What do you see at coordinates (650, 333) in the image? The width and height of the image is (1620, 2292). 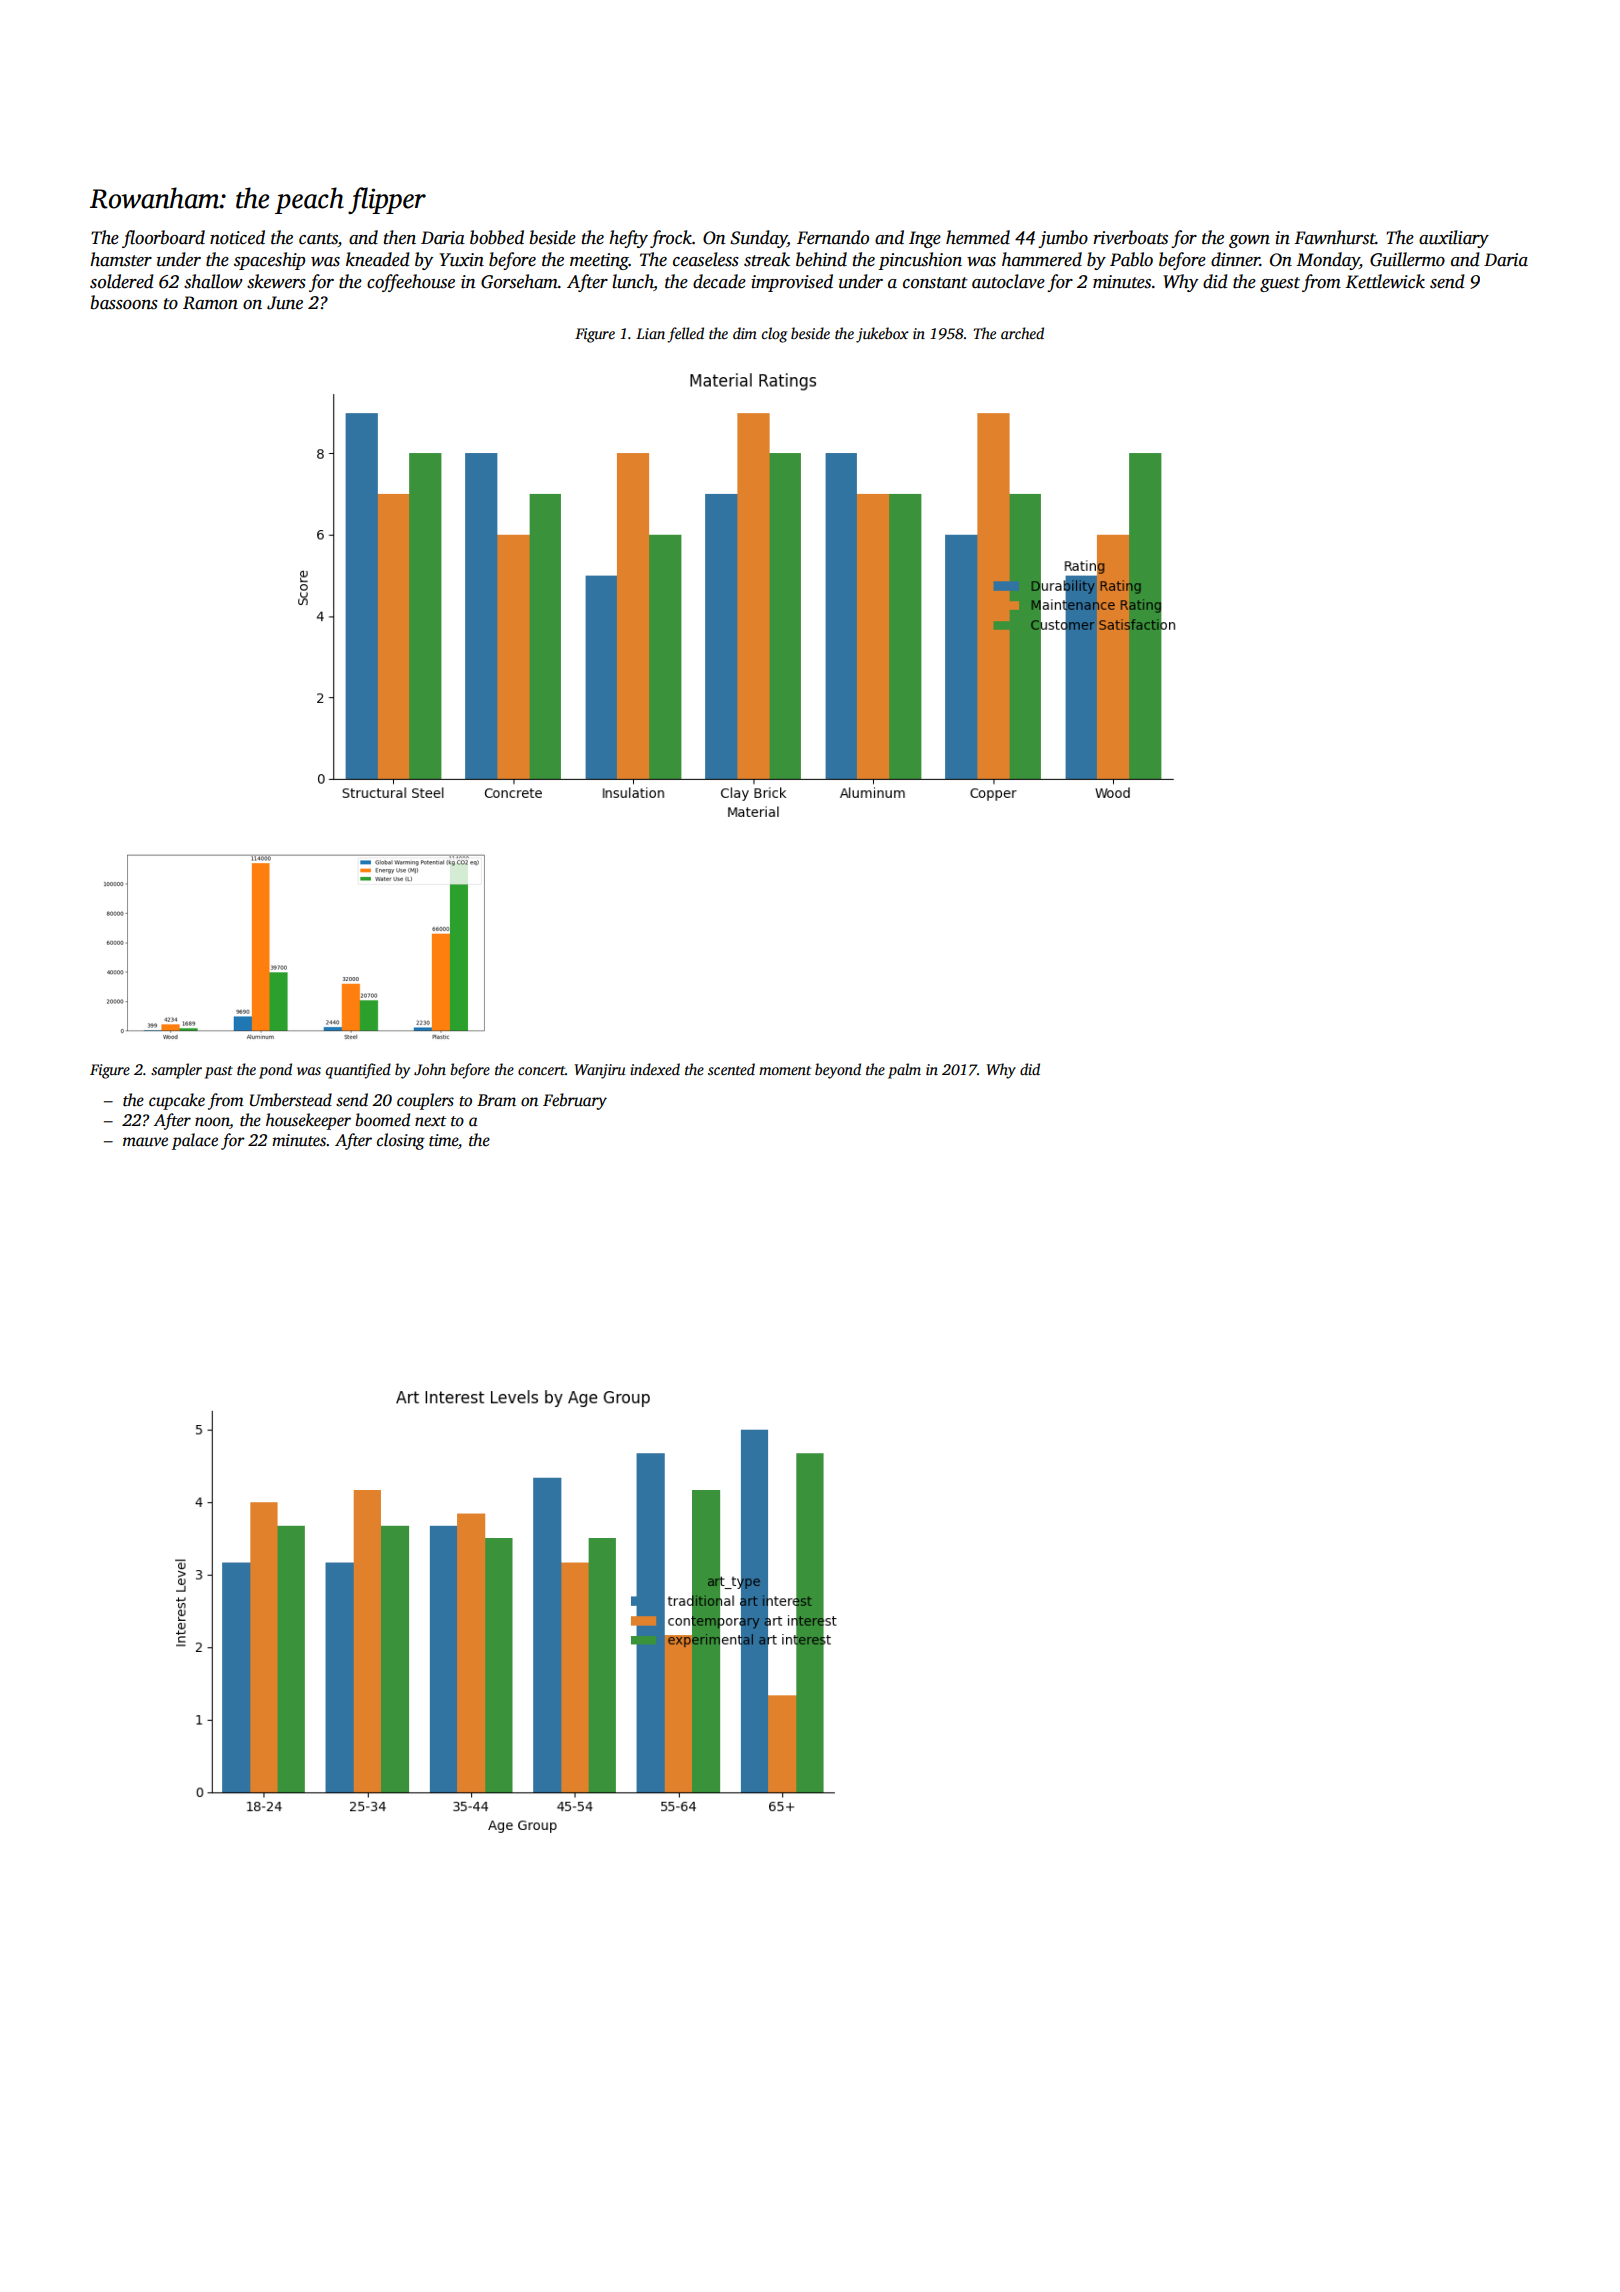 I see `Lian` at bounding box center [650, 333].
